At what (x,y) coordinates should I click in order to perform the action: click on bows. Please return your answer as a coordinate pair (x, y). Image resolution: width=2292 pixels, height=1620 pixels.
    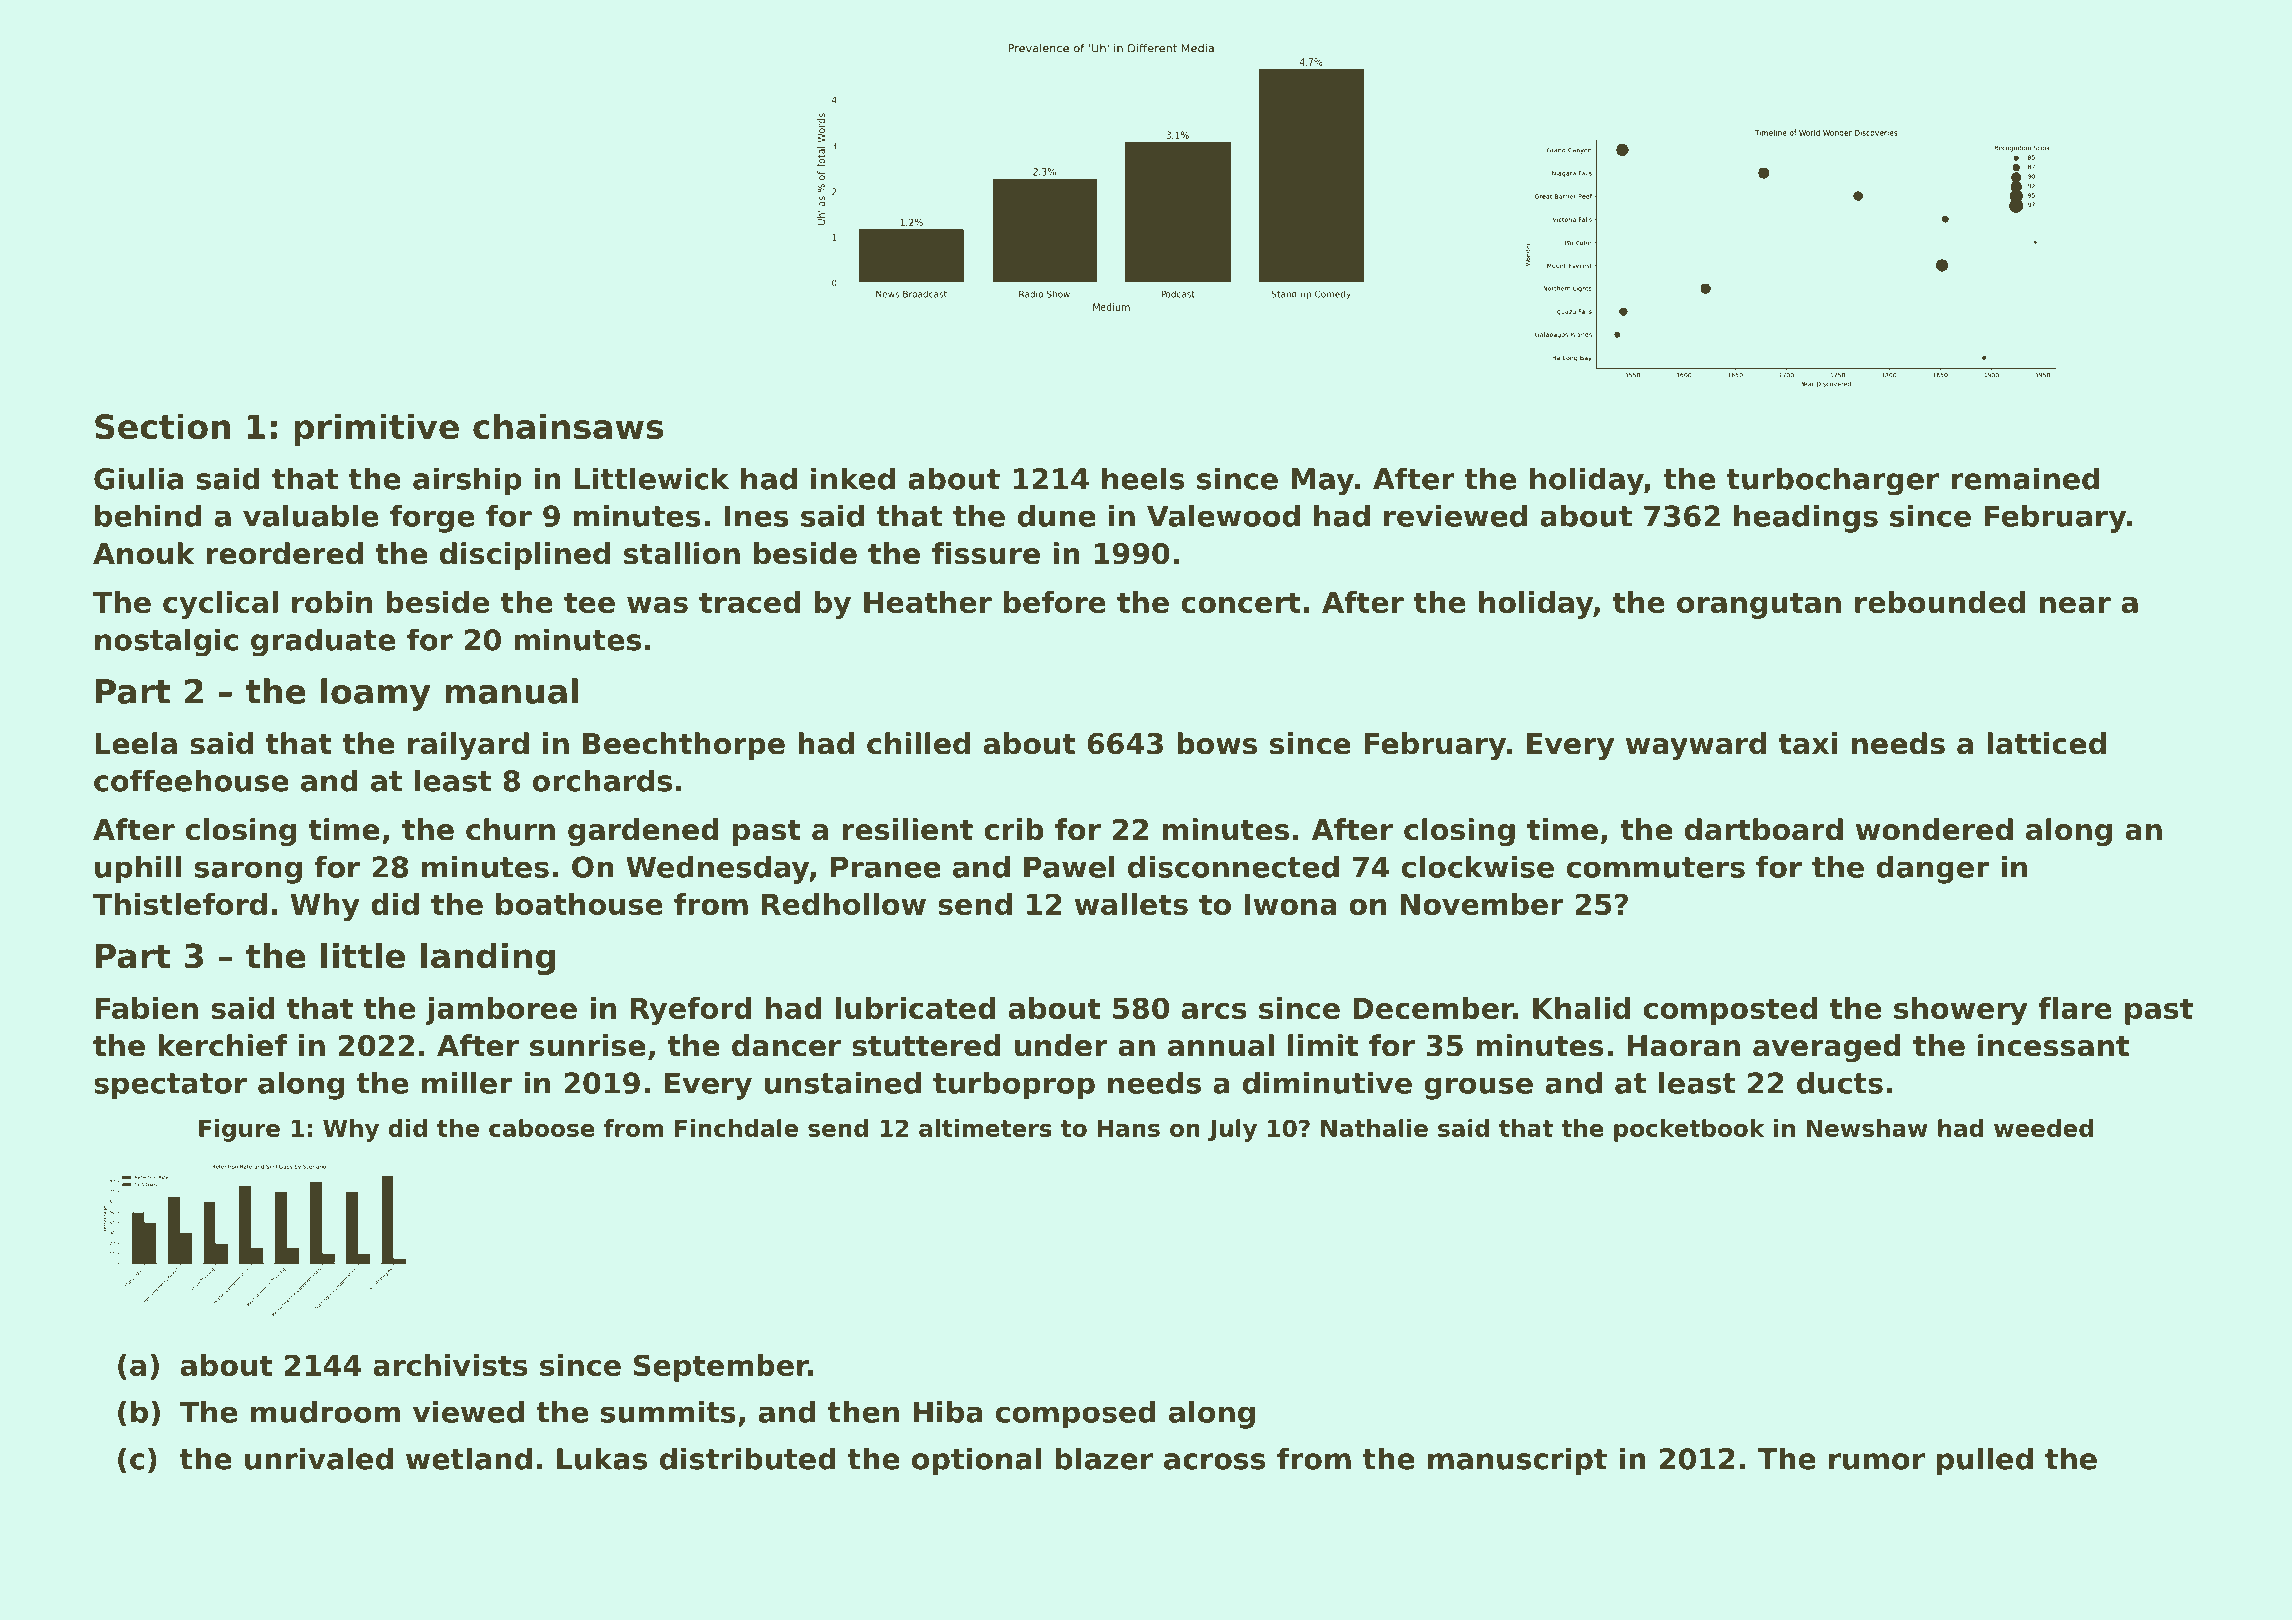
    Looking at the image, I should click on (1217, 743).
